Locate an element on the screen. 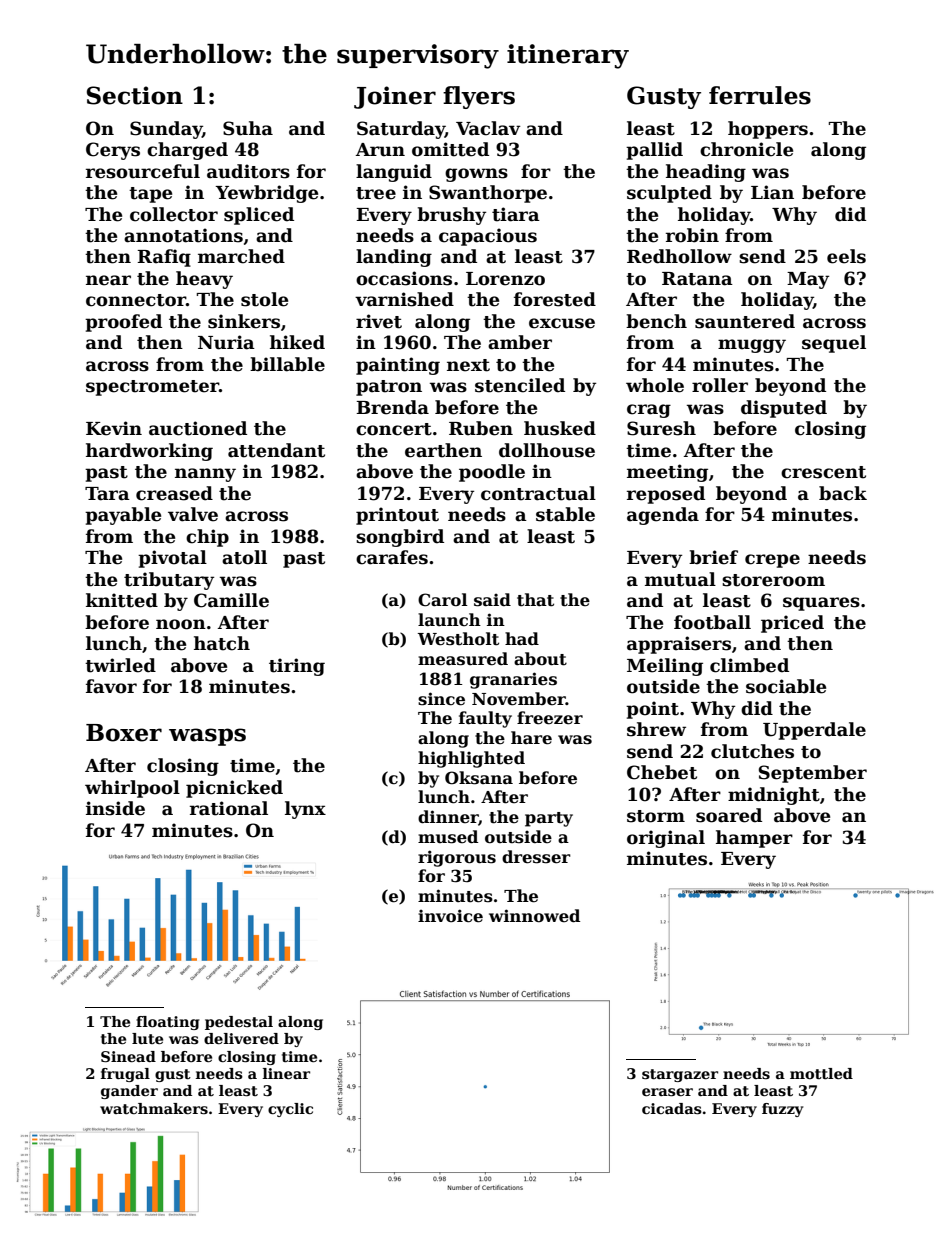  Joiner is located at coordinates (395, 97).
